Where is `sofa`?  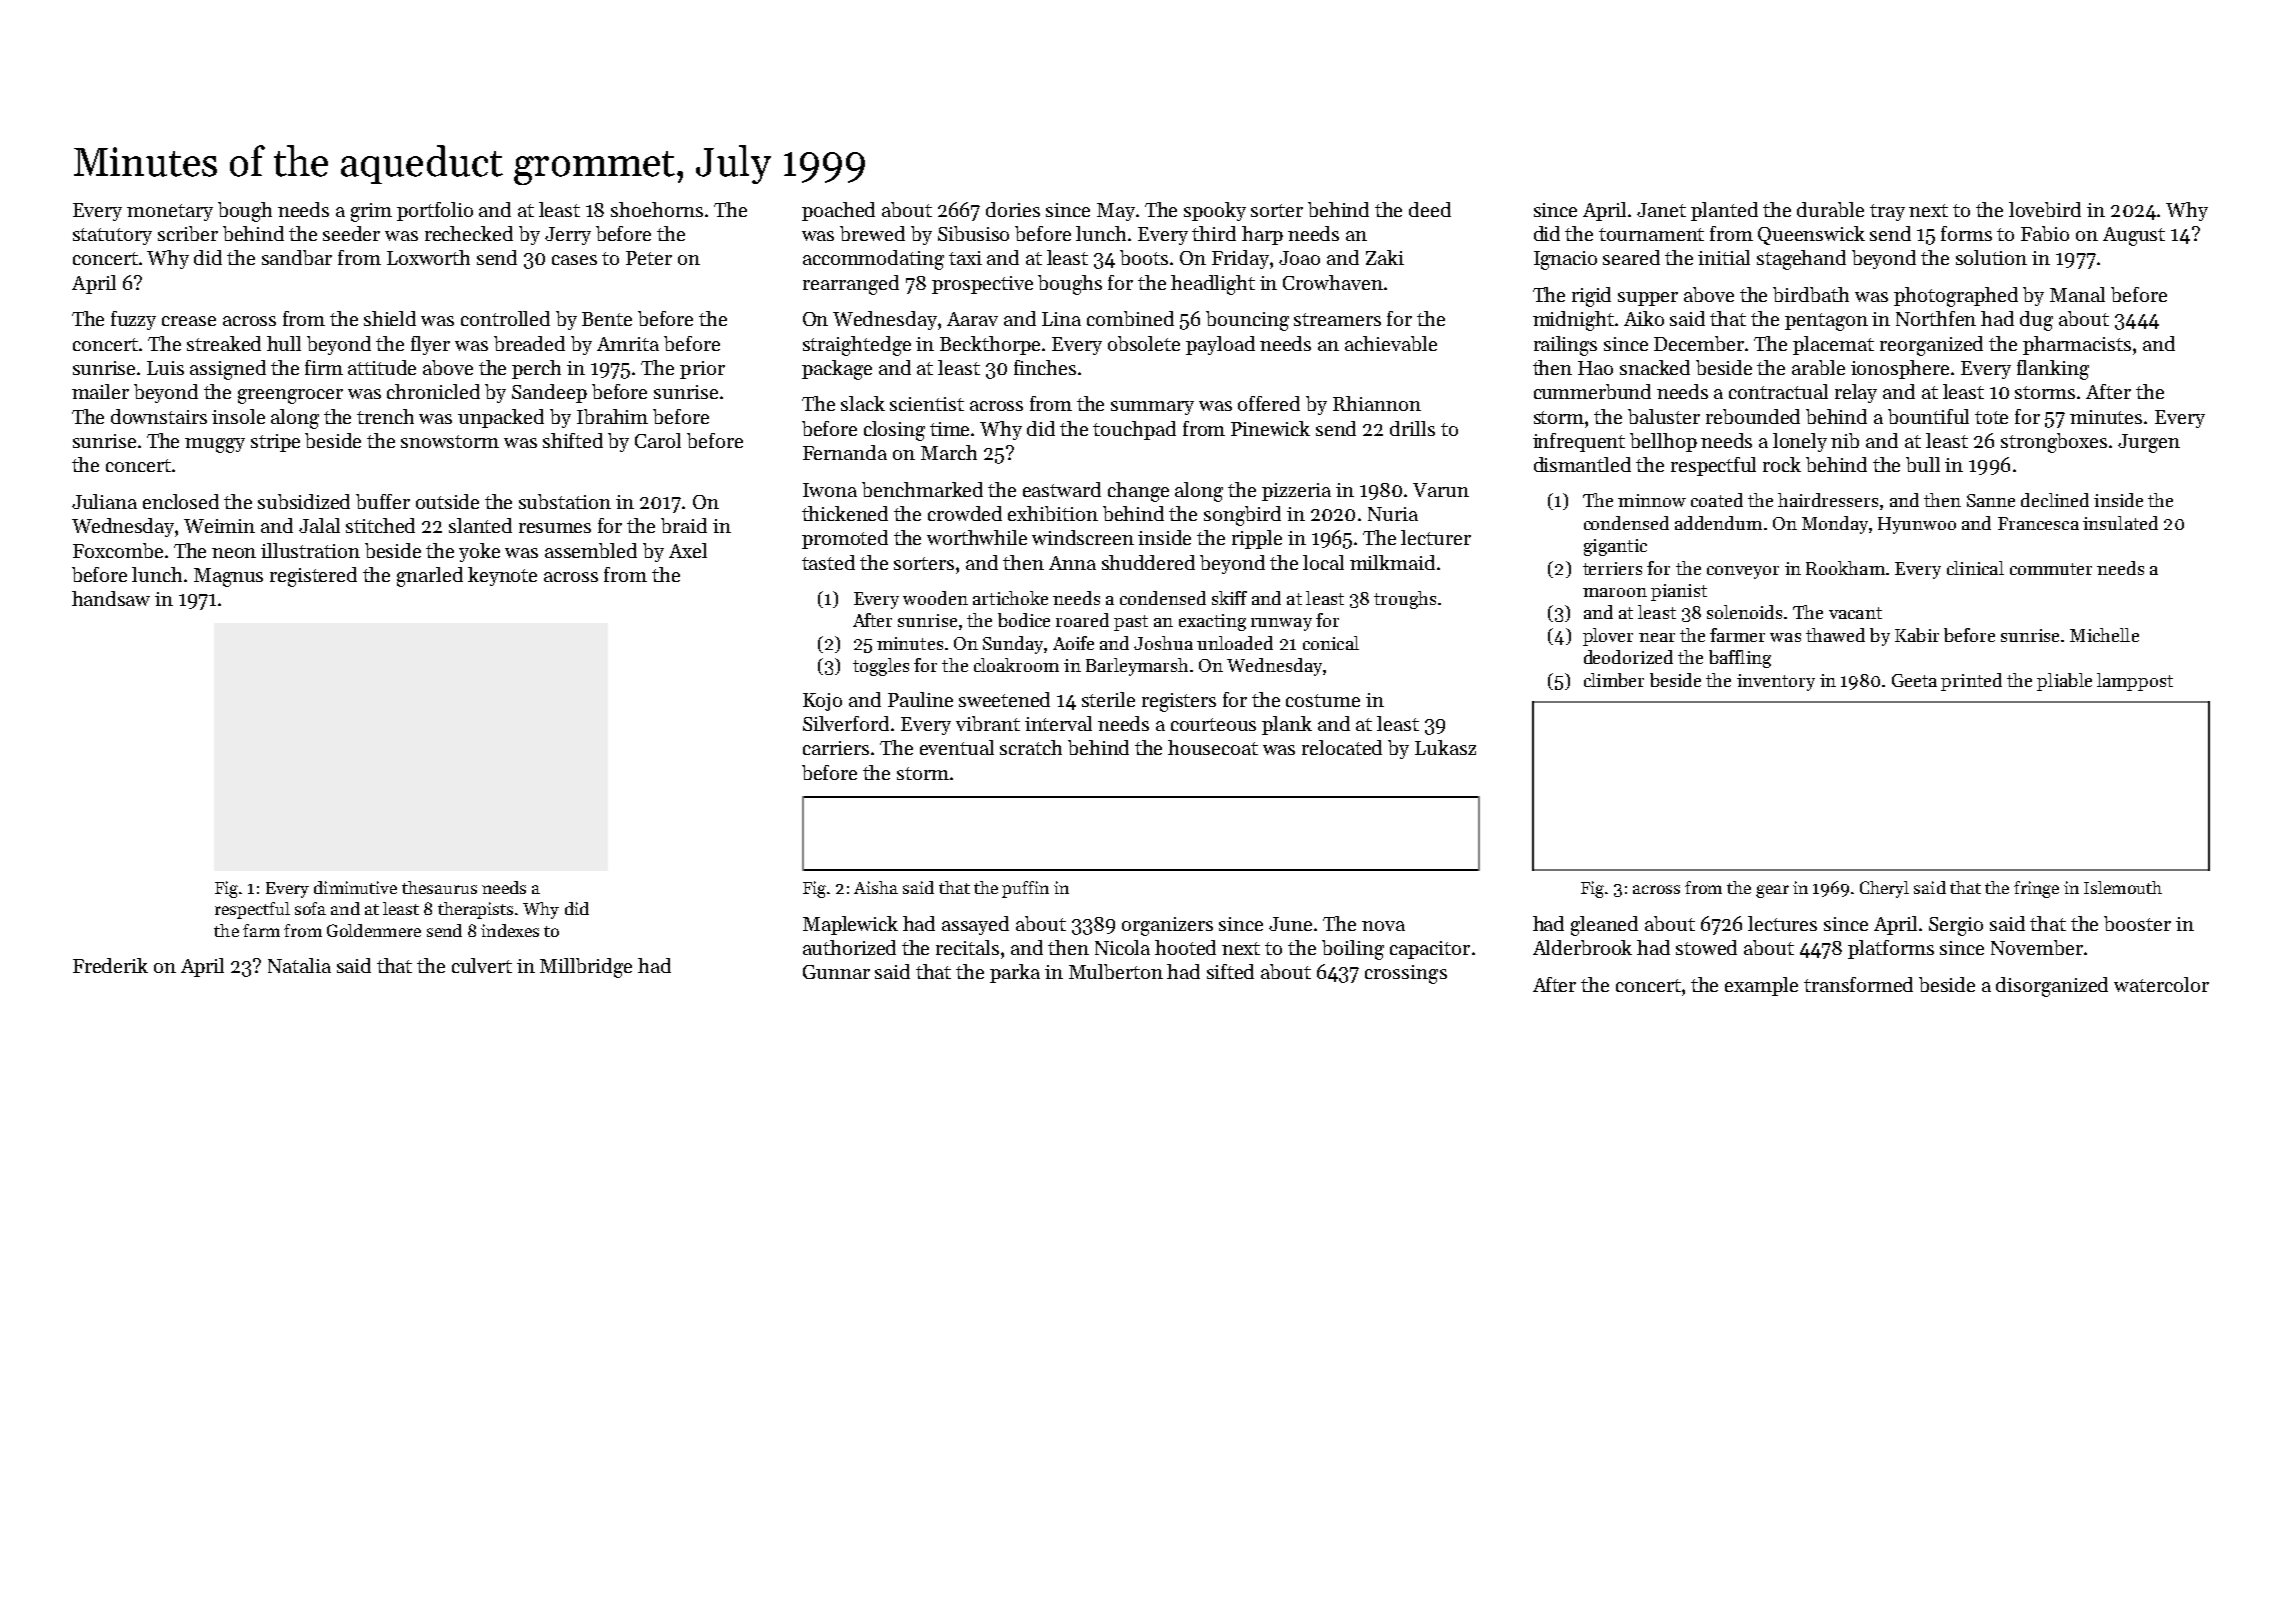 sofa is located at coordinates (310, 908).
